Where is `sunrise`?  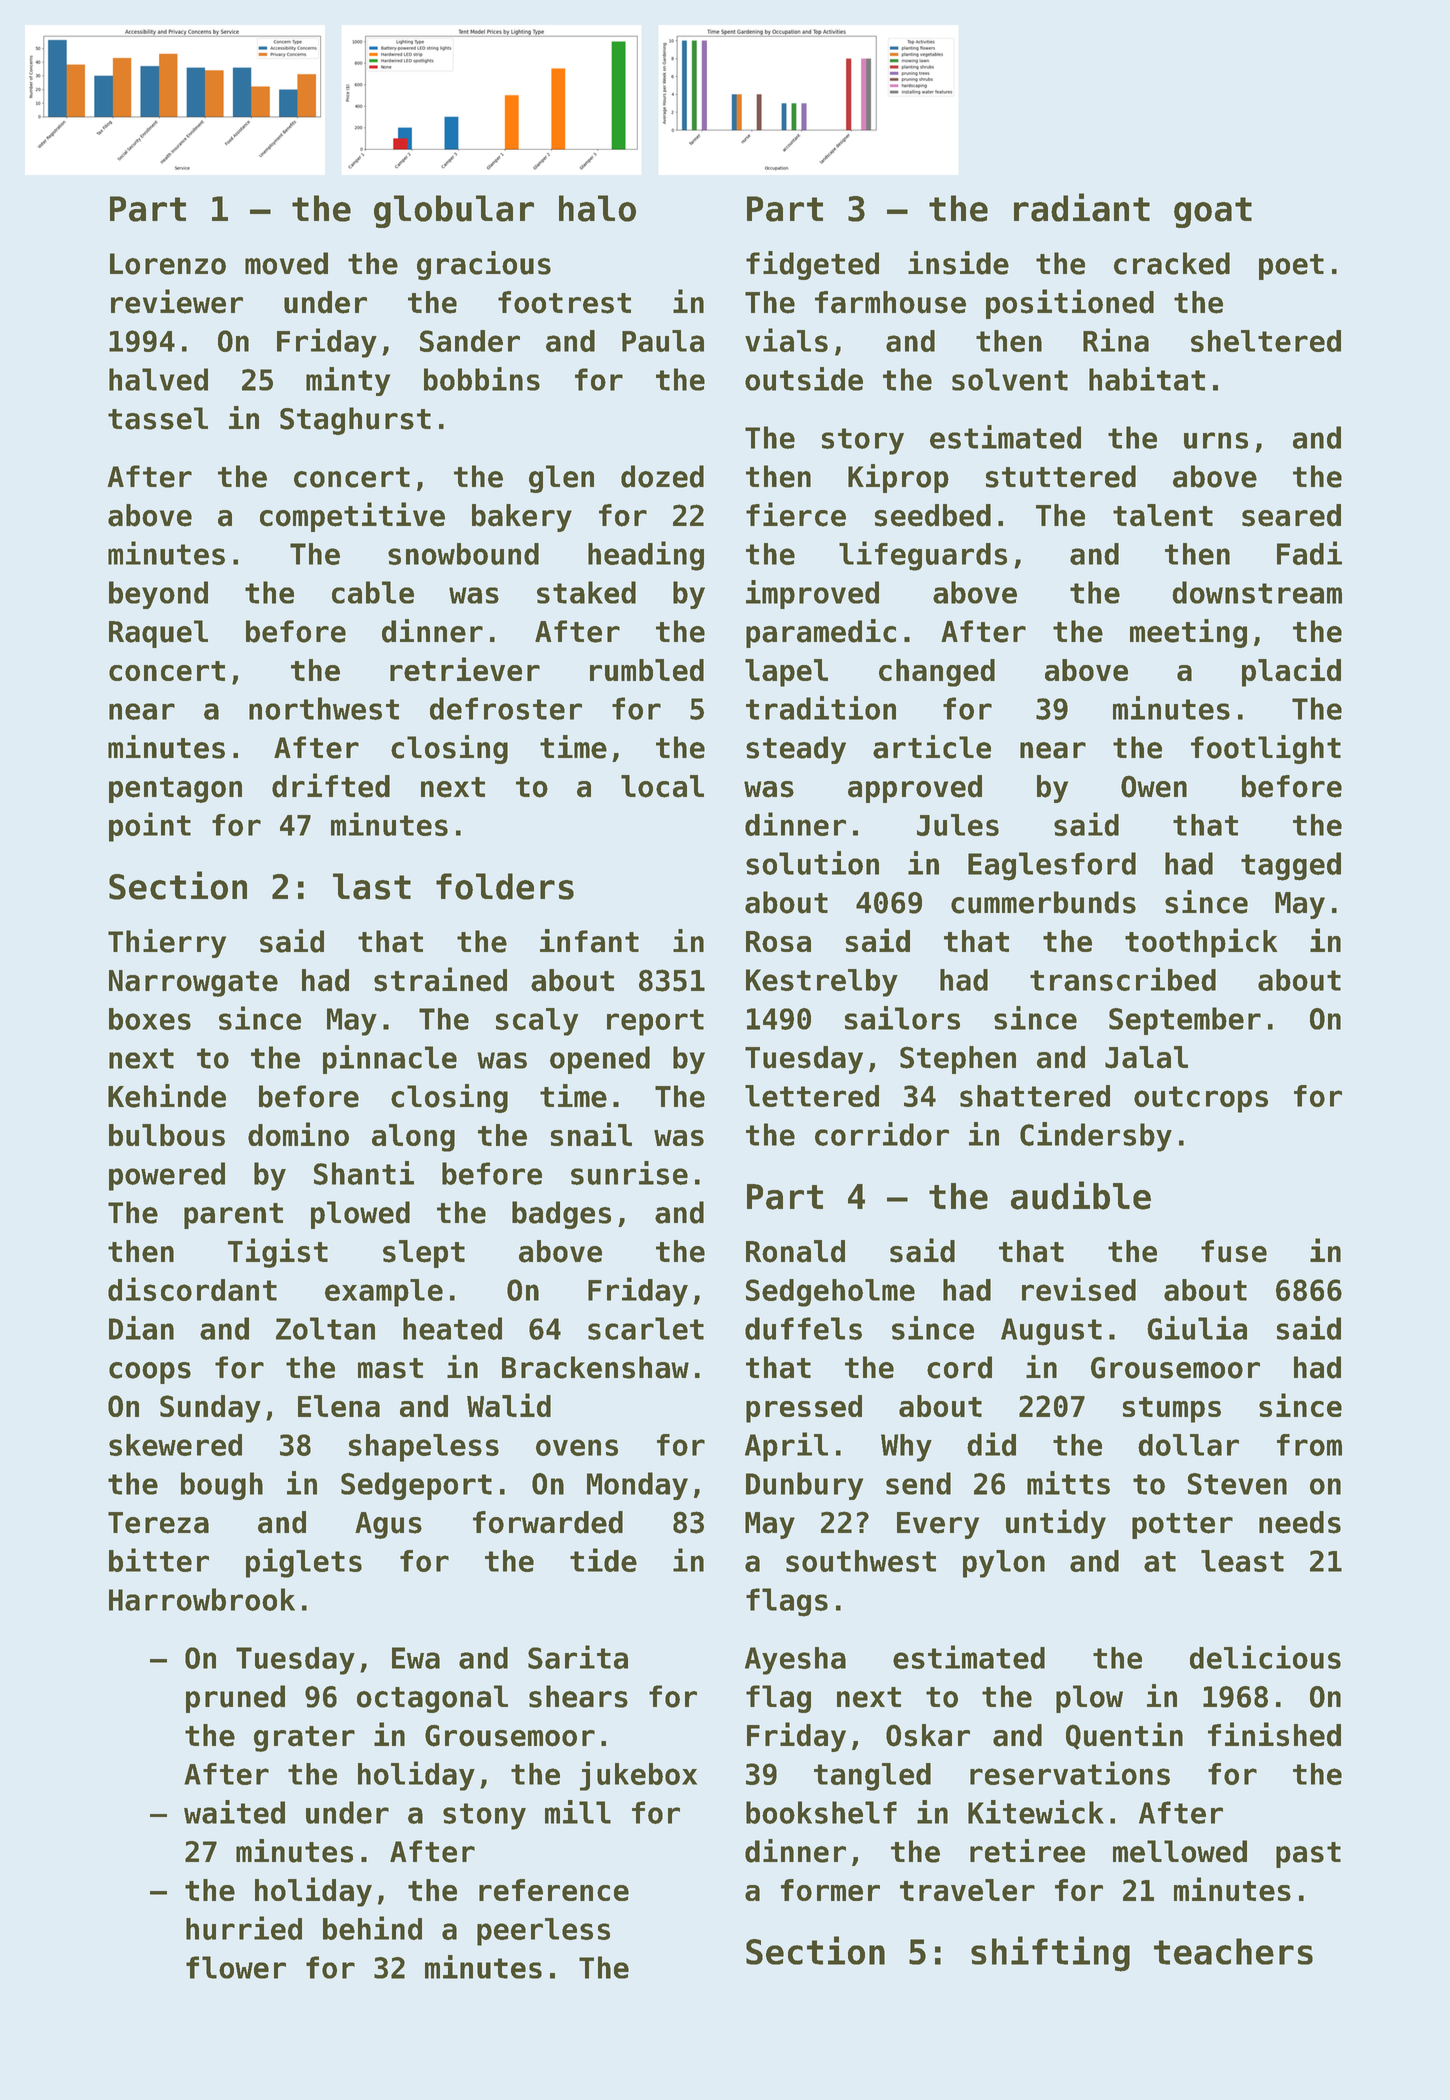 sunrise is located at coordinates (629, 1173).
